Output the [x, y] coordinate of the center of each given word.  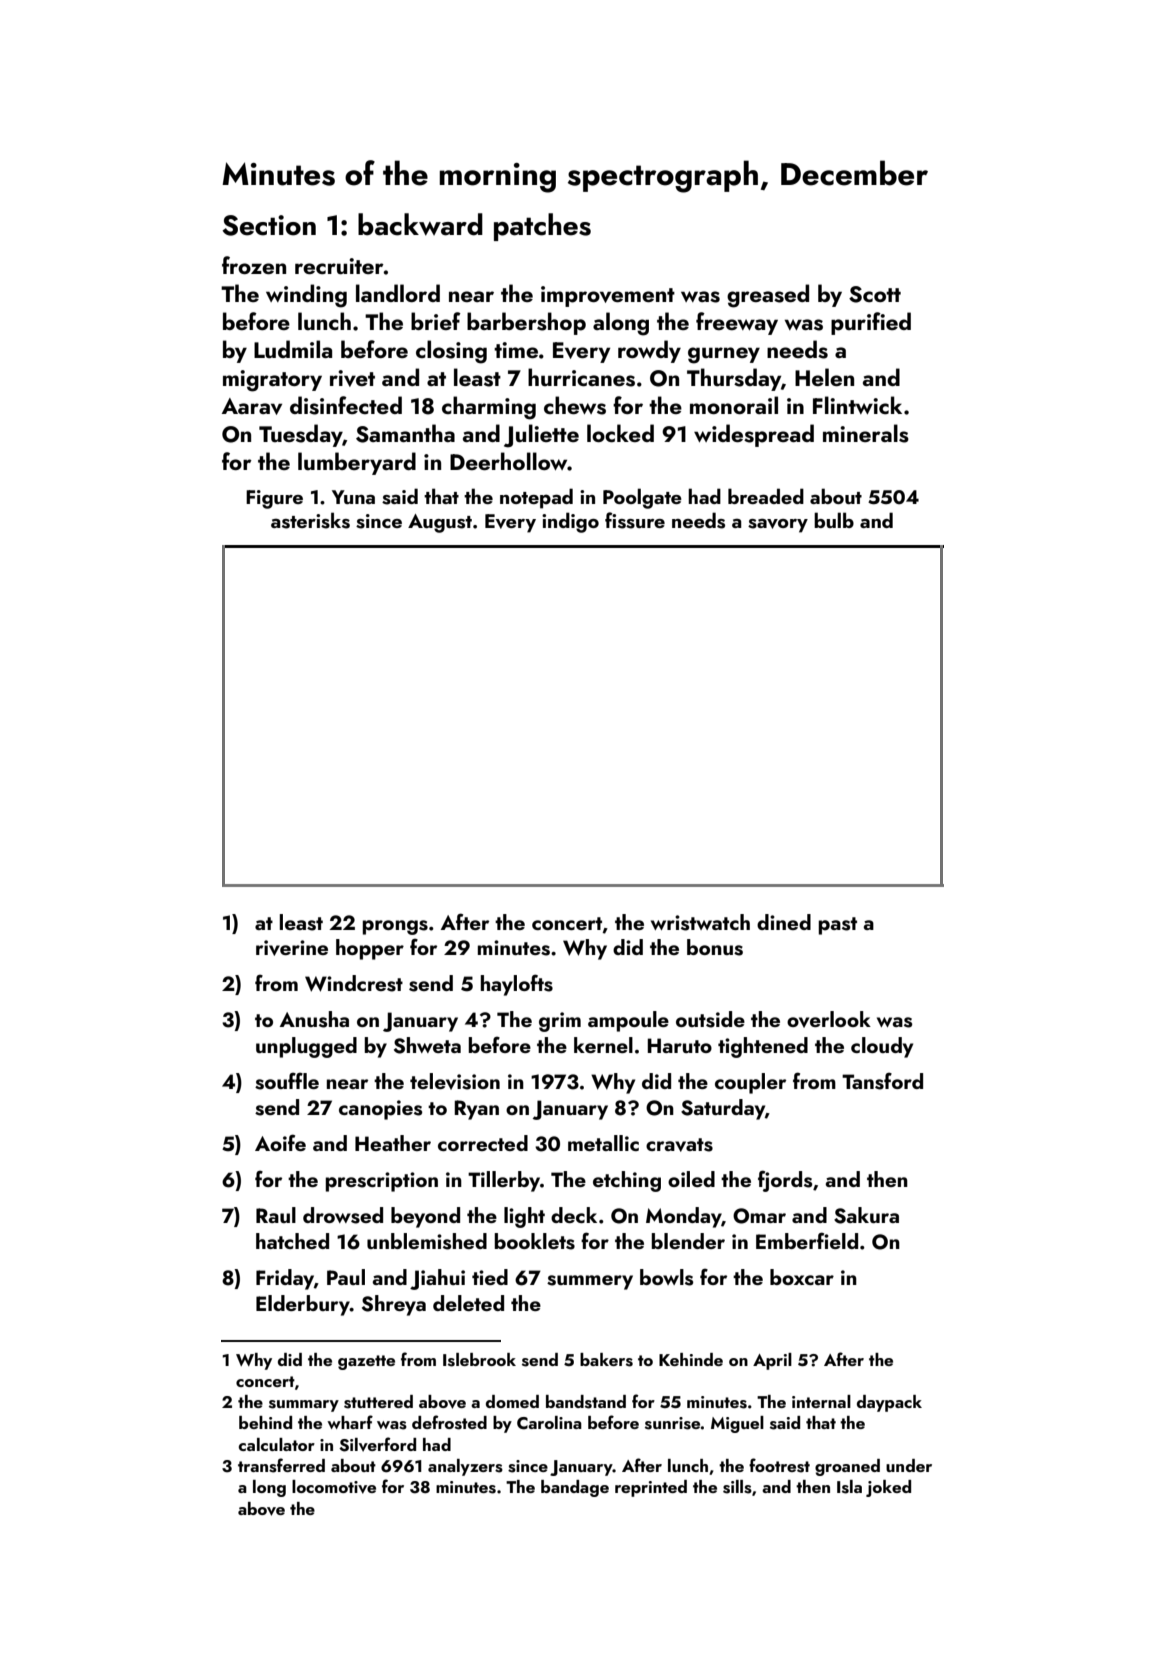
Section [269, 225]
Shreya [394, 1305]
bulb [834, 520]
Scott [875, 294]
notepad [536, 498]
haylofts [517, 985]
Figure [274, 499]
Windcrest [354, 983]
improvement [608, 296]
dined [784, 922]
